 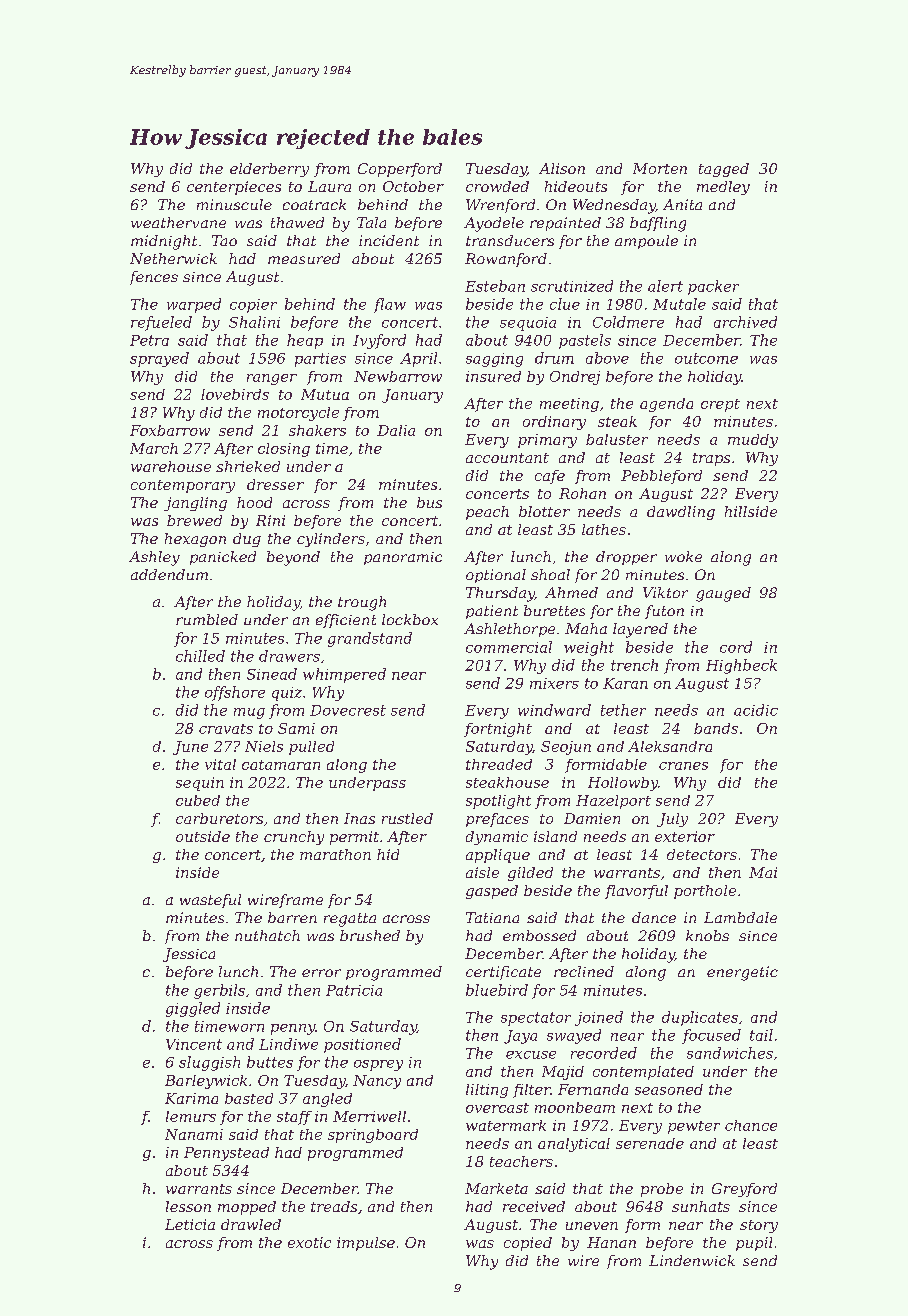 What do you see at coordinates (487, 1091) in the page?
I see `lilting` at bounding box center [487, 1091].
